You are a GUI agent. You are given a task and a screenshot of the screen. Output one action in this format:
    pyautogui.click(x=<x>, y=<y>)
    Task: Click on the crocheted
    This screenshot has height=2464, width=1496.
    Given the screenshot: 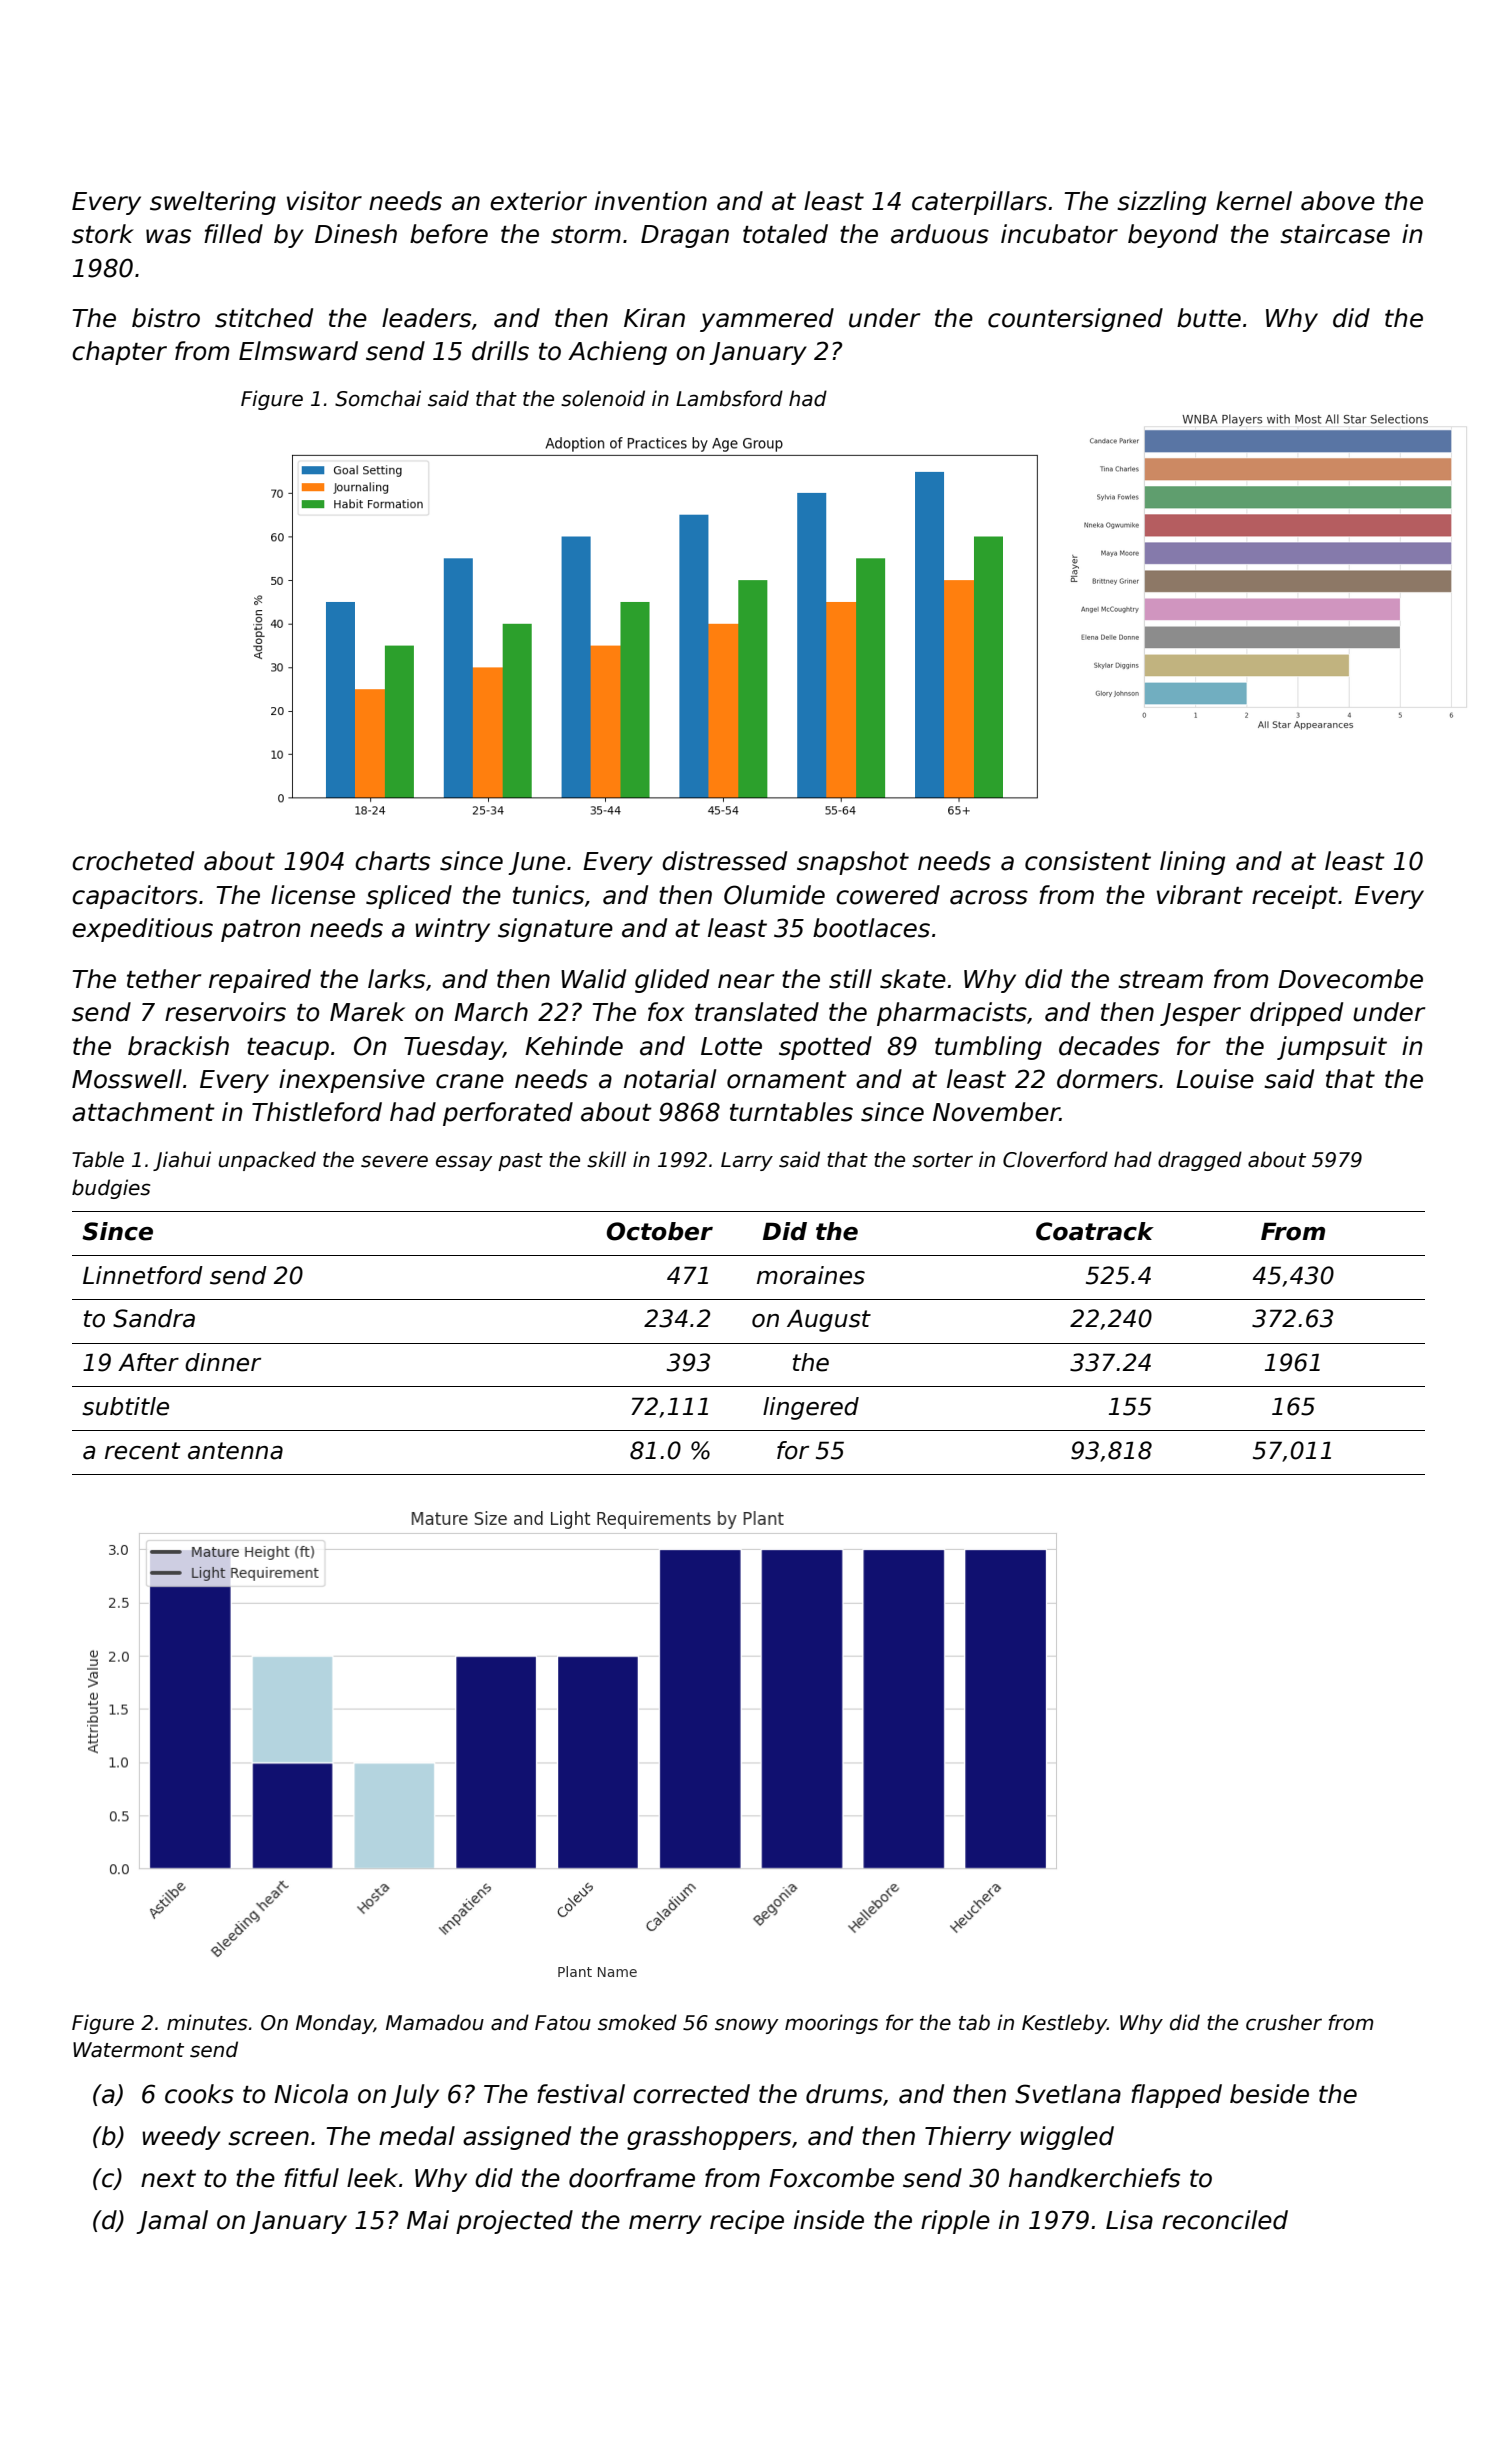 What is the action you would take?
    pyautogui.click(x=133, y=861)
